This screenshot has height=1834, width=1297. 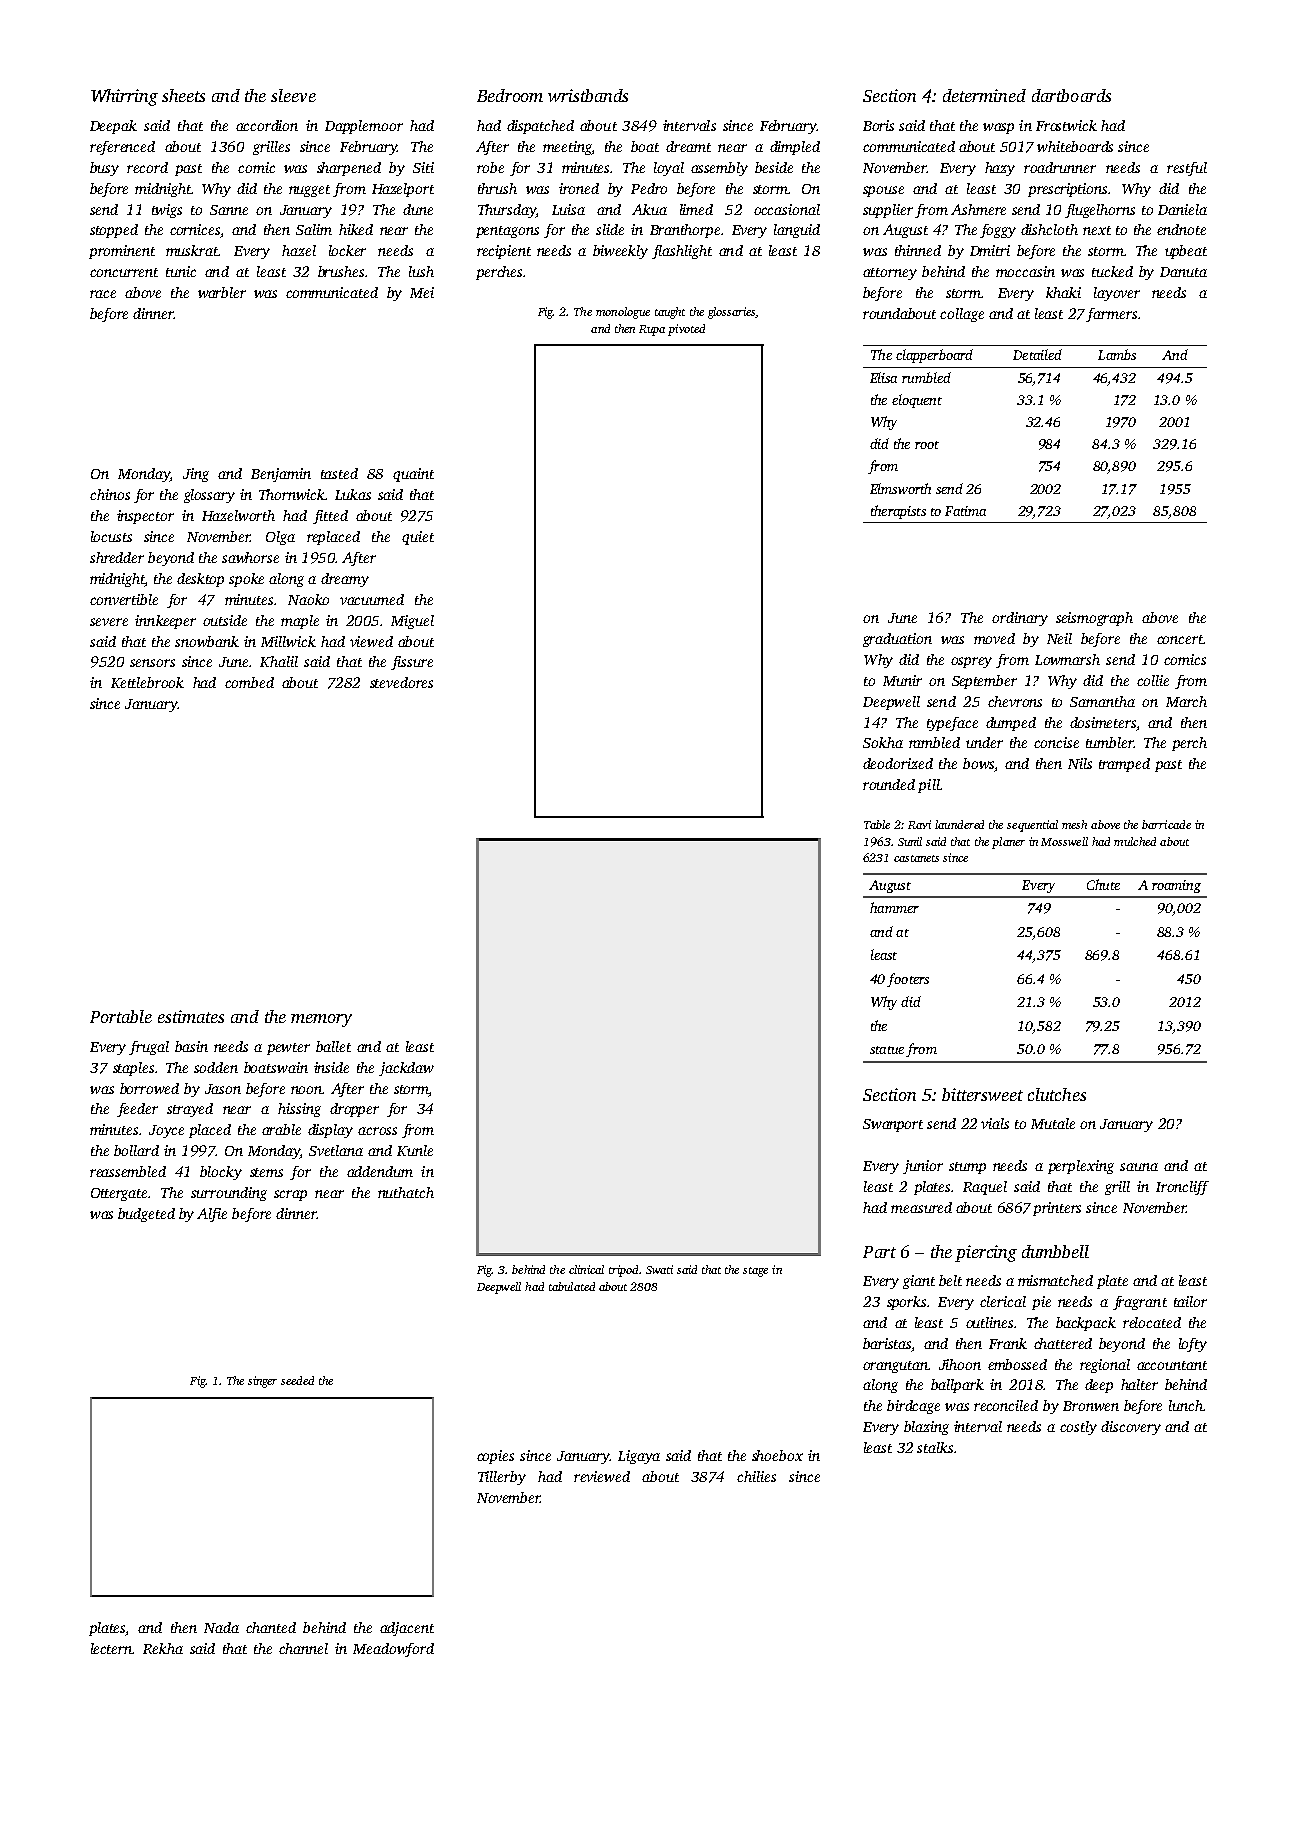 I want to click on dumbbell, so click(x=1055, y=1251).
